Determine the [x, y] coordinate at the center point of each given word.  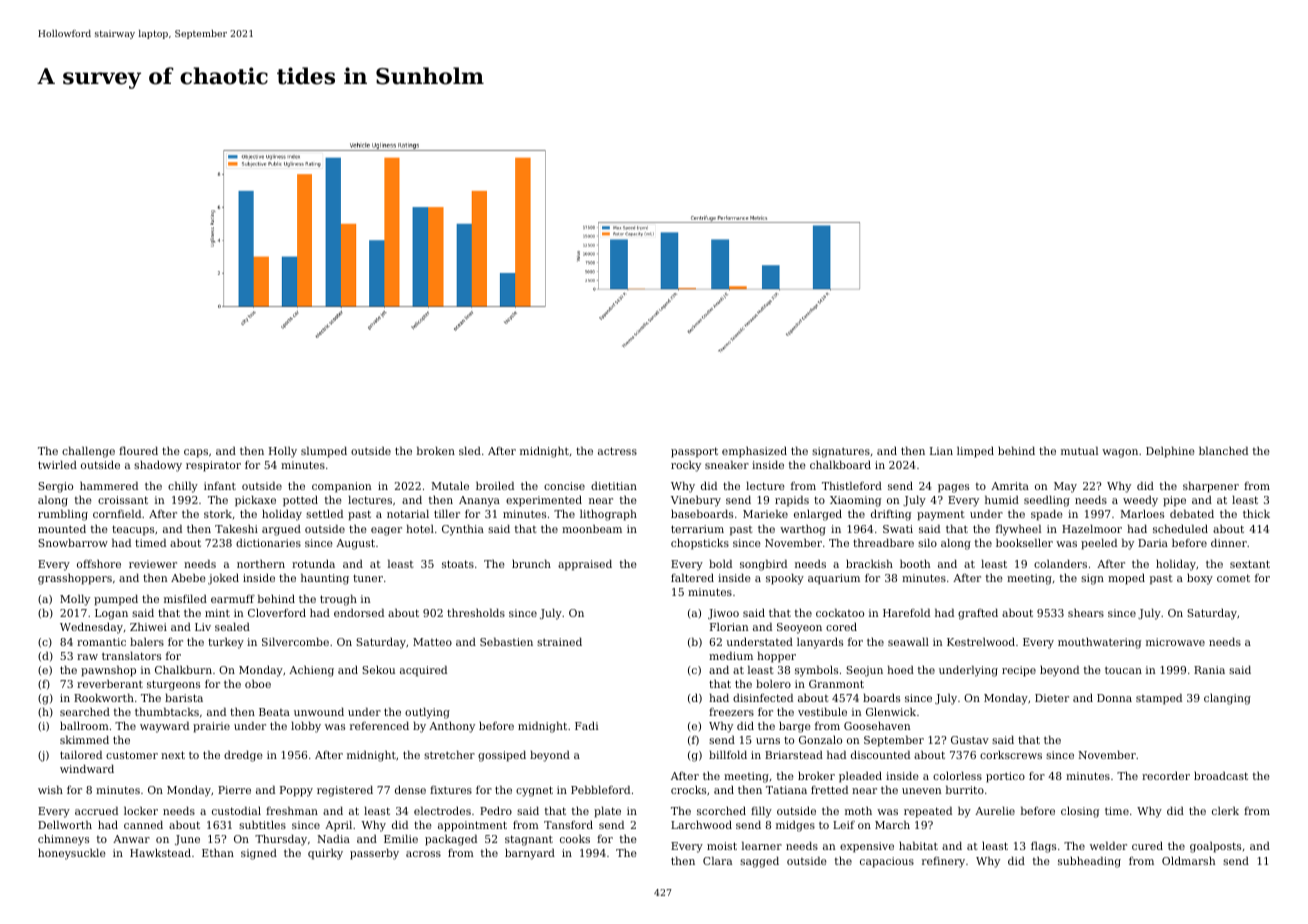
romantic [101, 642]
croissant [123, 500]
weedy [1140, 501]
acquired [423, 671]
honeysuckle [72, 854]
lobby [306, 727]
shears [1086, 612]
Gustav [970, 740]
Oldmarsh [1189, 860]
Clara [717, 860]
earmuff [233, 599]
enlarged [818, 515]
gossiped [502, 756]
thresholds [476, 612]
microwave [1175, 642]
